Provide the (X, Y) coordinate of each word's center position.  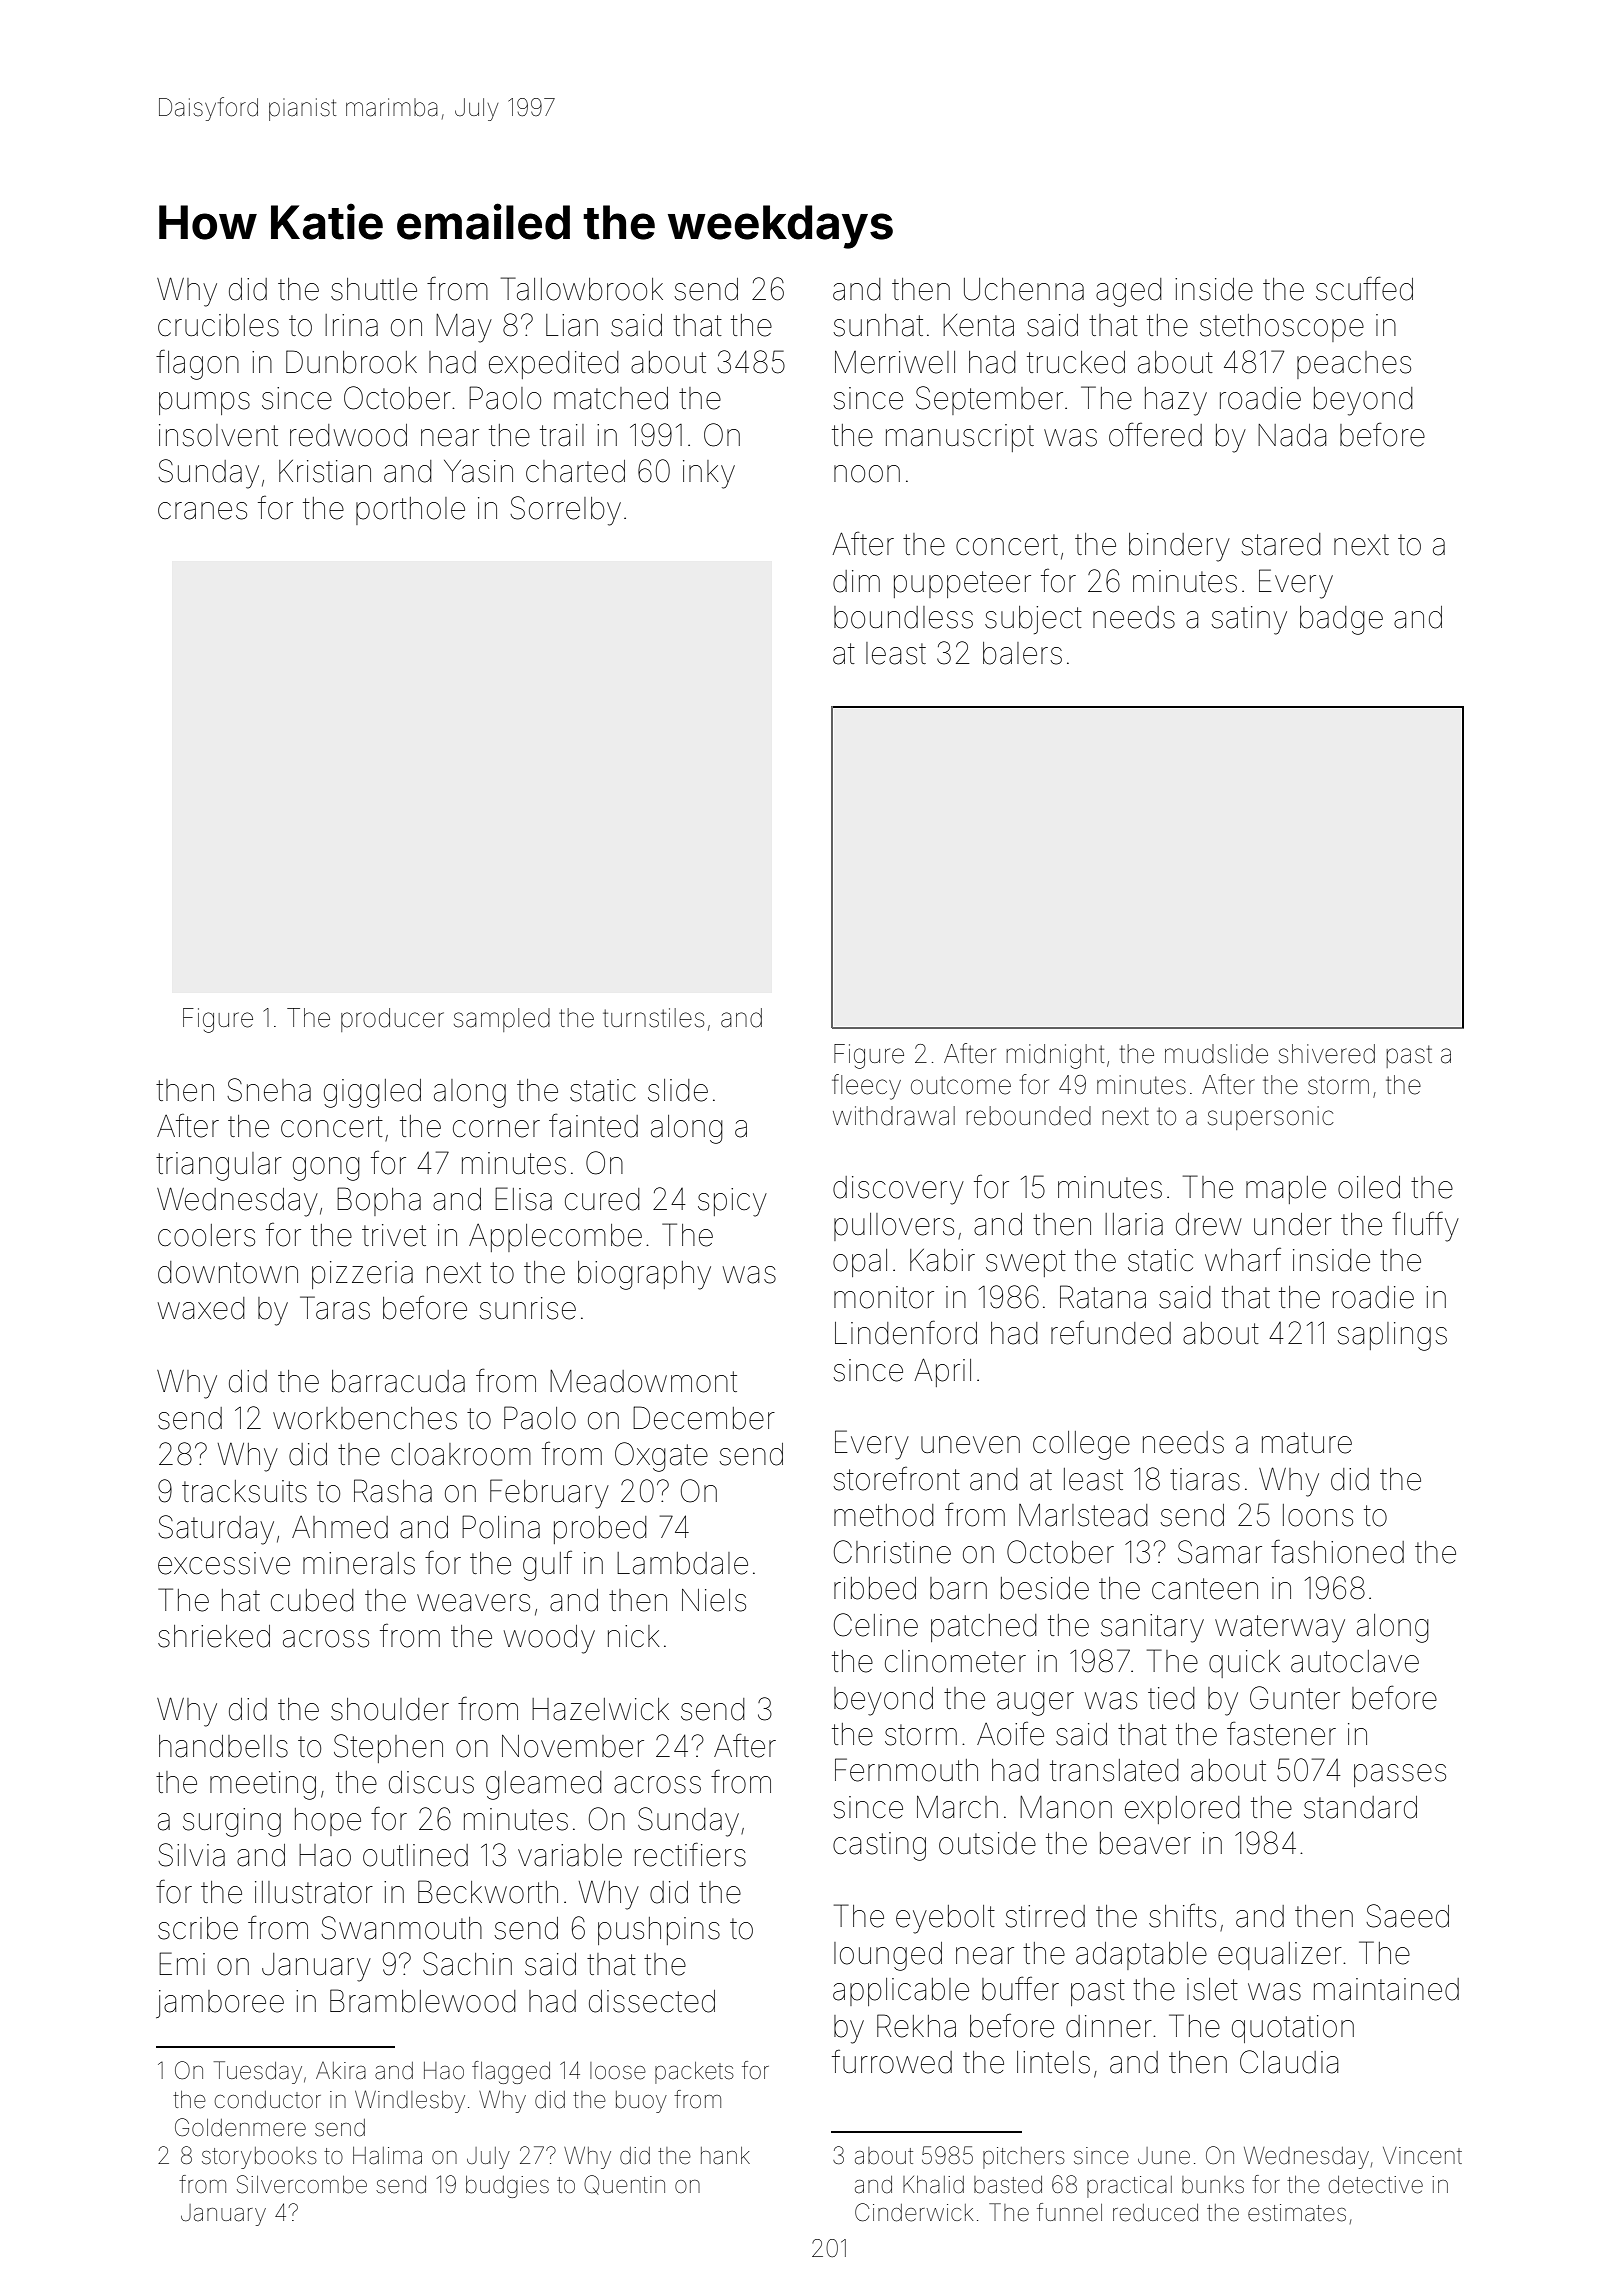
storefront (897, 1478)
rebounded (1028, 1116)
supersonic (1270, 1118)
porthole (410, 511)
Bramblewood (423, 2001)
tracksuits (244, 1491)
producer (392, 1020)
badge (1341, 620)
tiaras (1205, 1479)
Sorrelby (565, 511)
